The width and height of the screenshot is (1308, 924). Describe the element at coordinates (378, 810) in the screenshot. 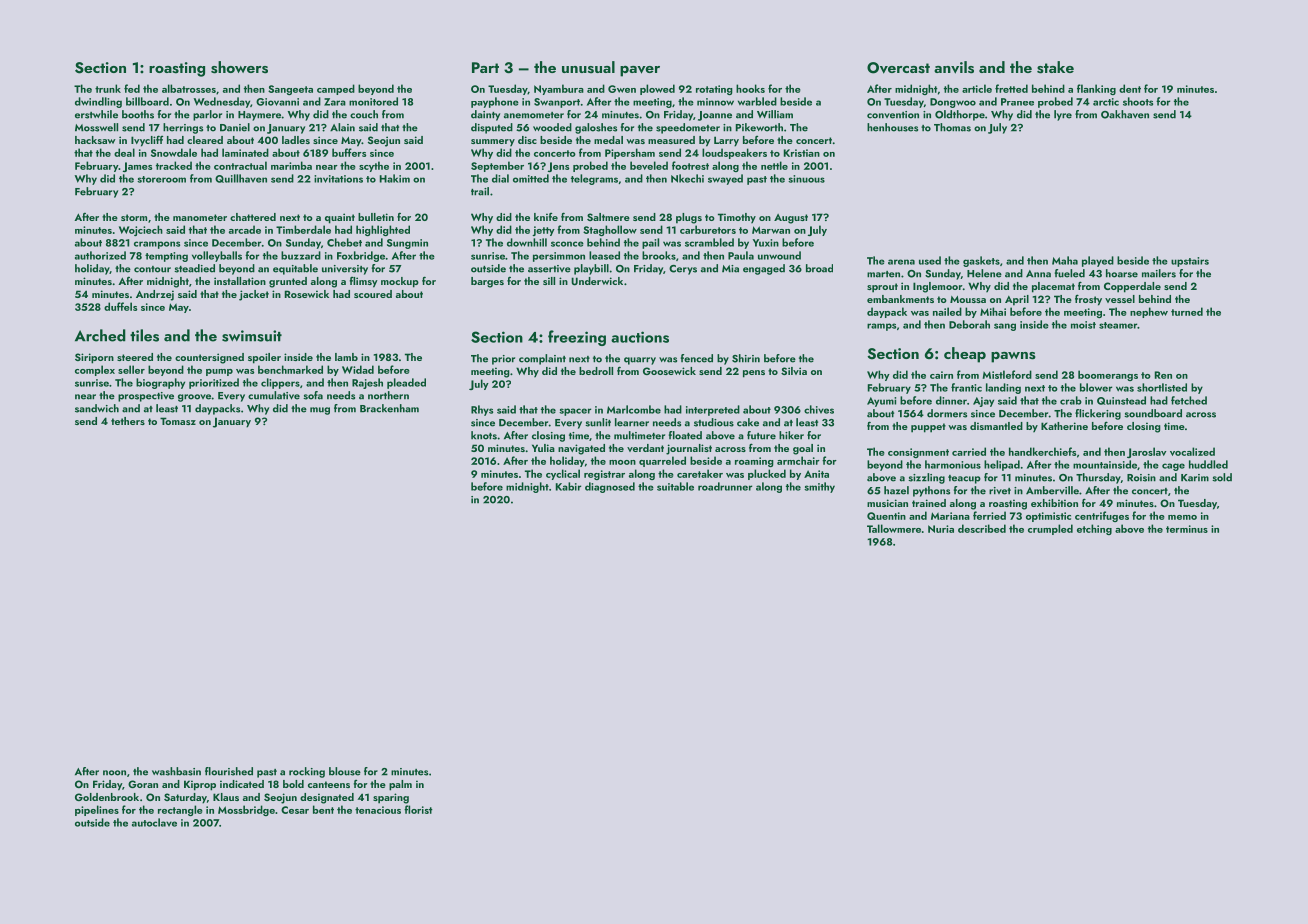

I see `tenacious` at that location.
